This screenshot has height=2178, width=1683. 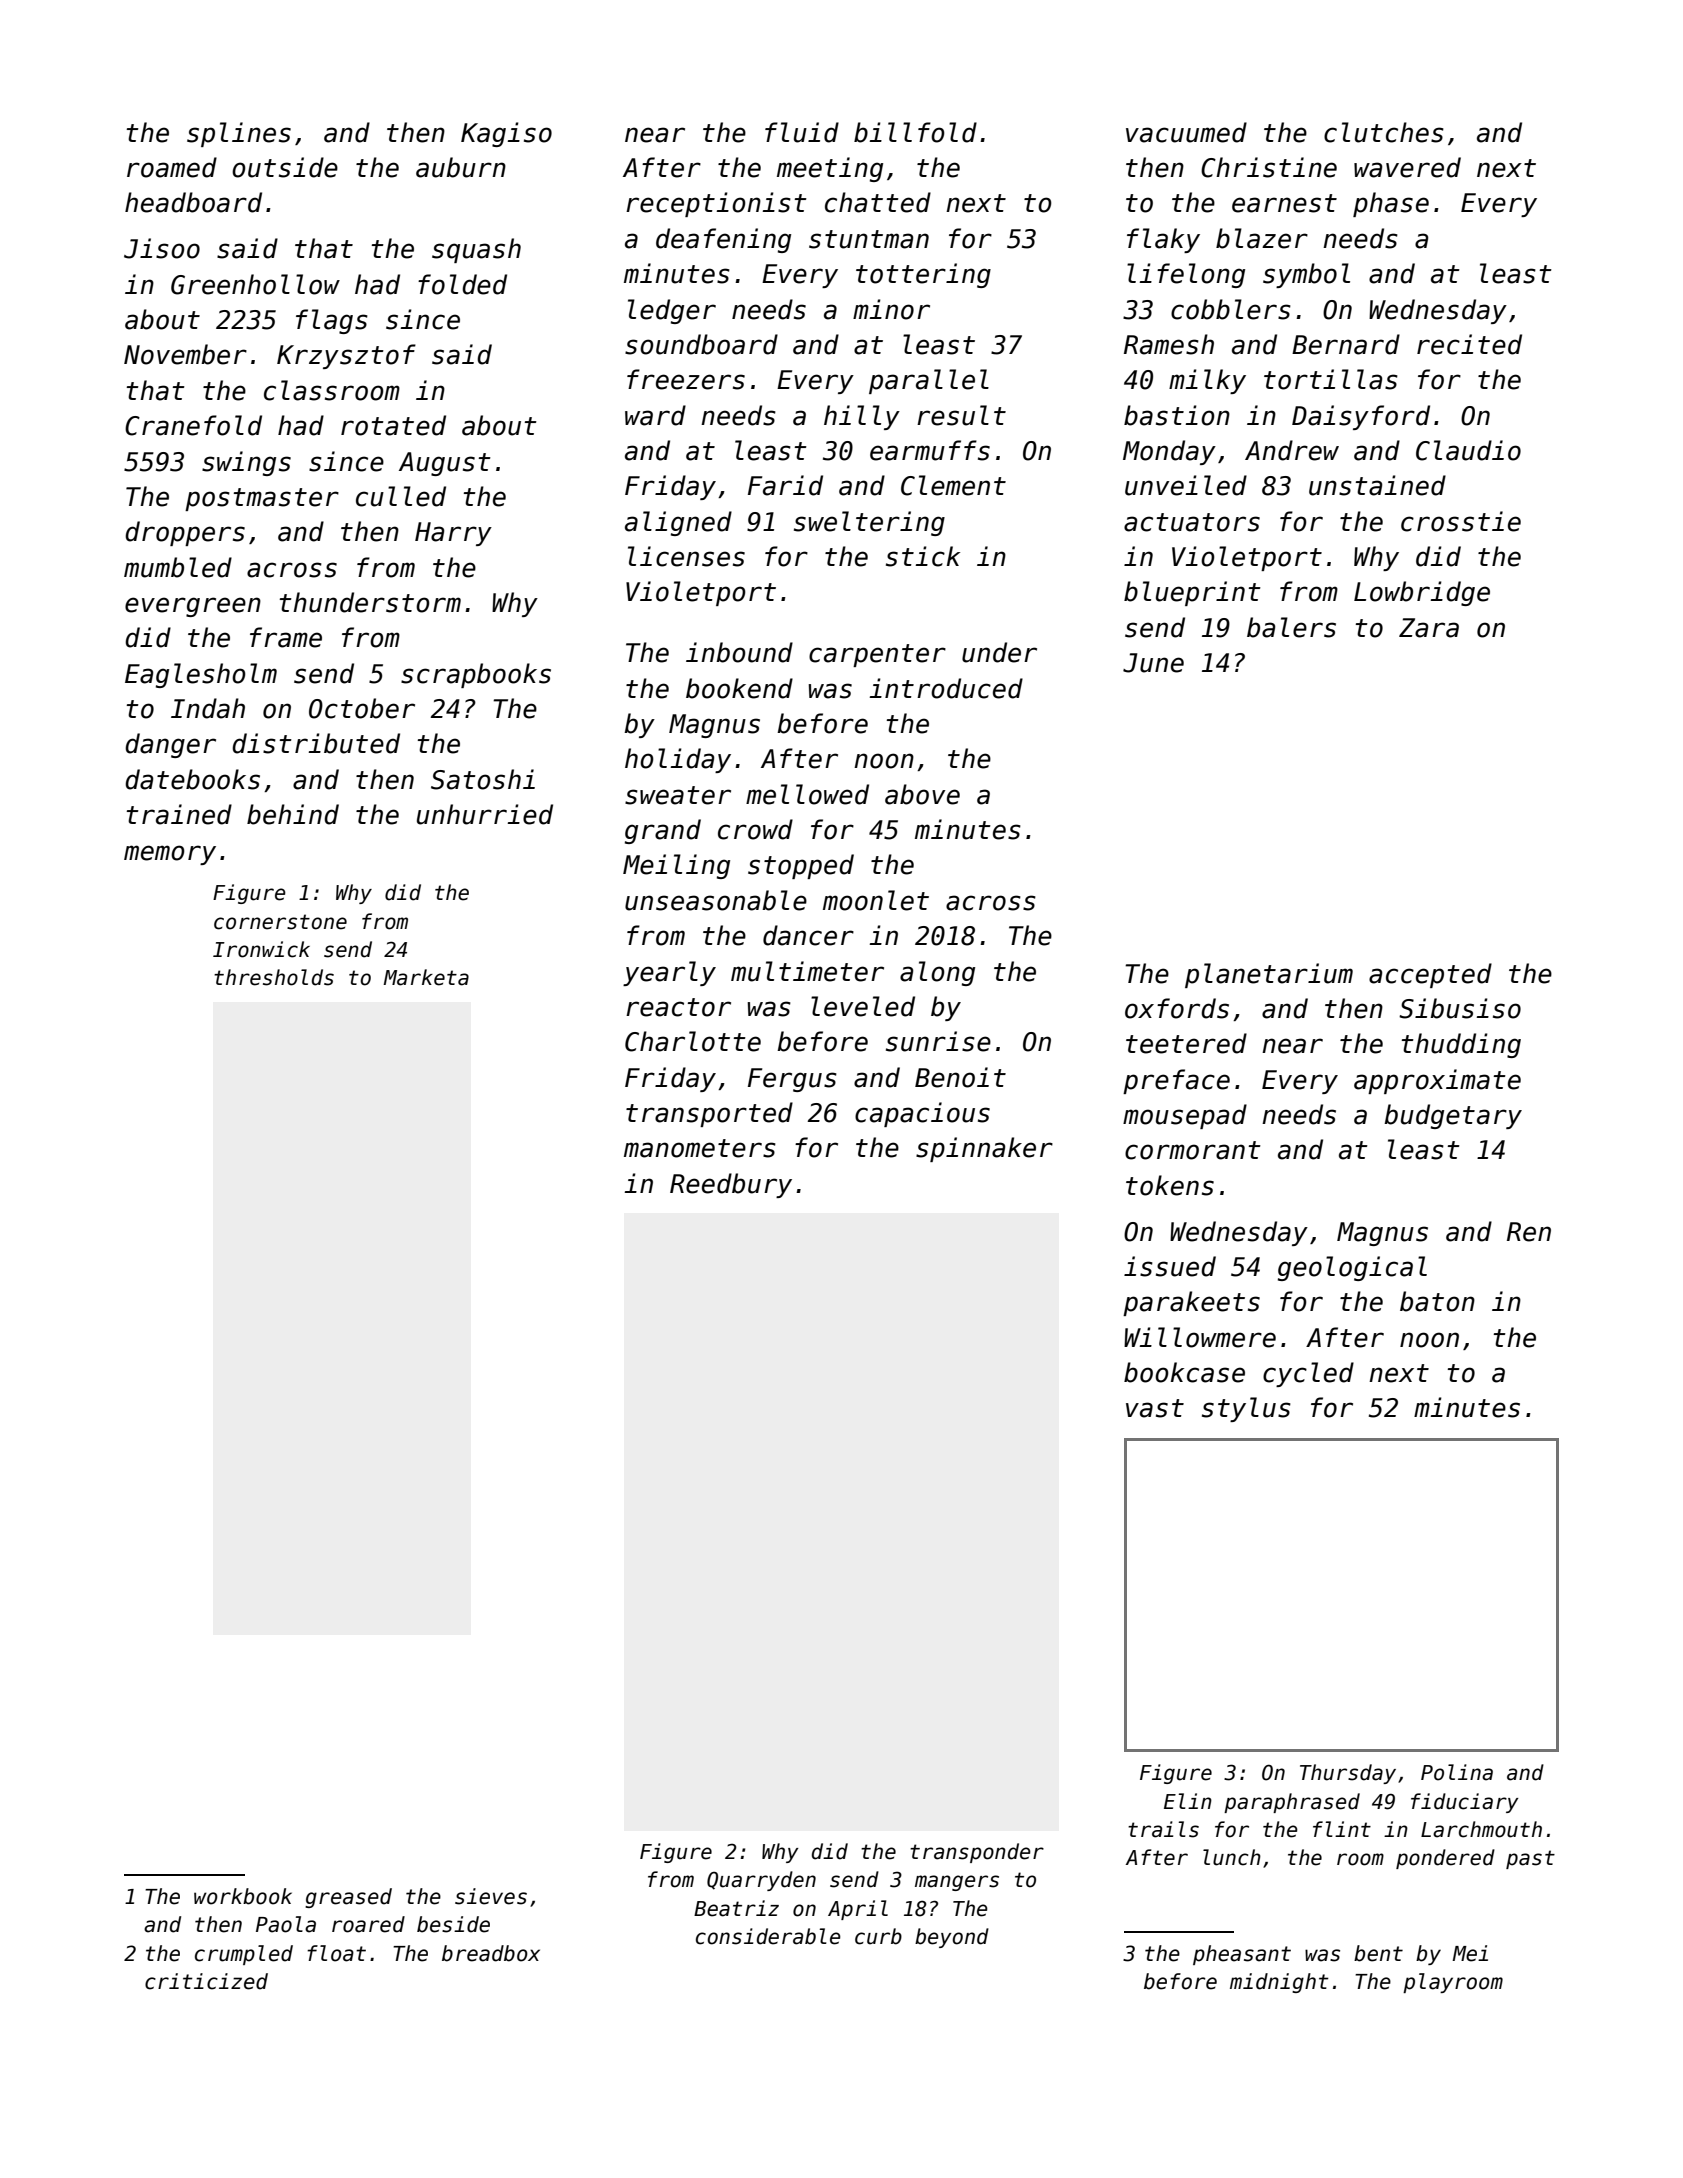 What do you see at coordinates (491, 1896) in the screenshot?
I see `sieves` at bounding box center [491, 1896].
